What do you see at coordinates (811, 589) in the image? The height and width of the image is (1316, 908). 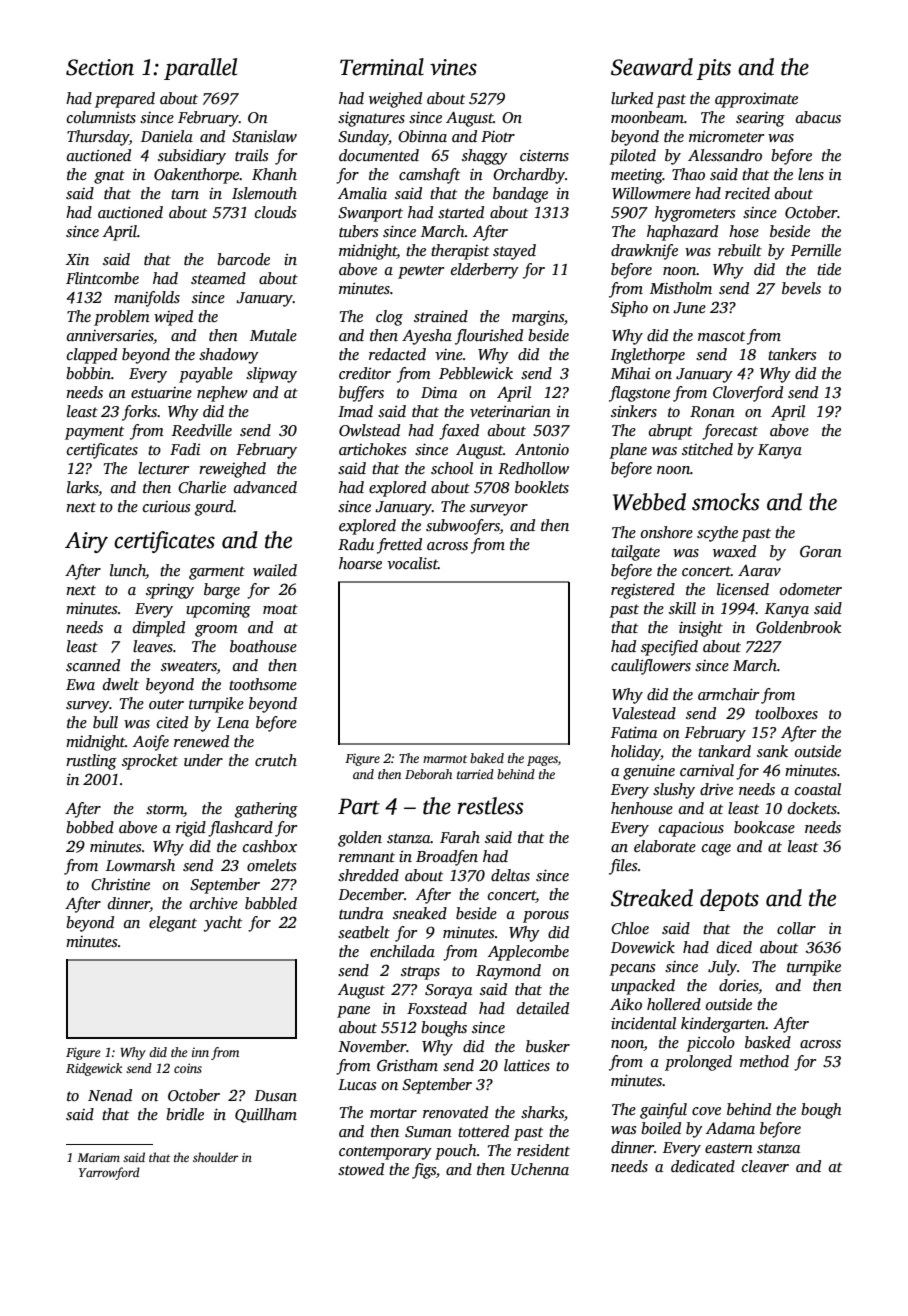 I see `odometer` at bounding box center [811, 589].
